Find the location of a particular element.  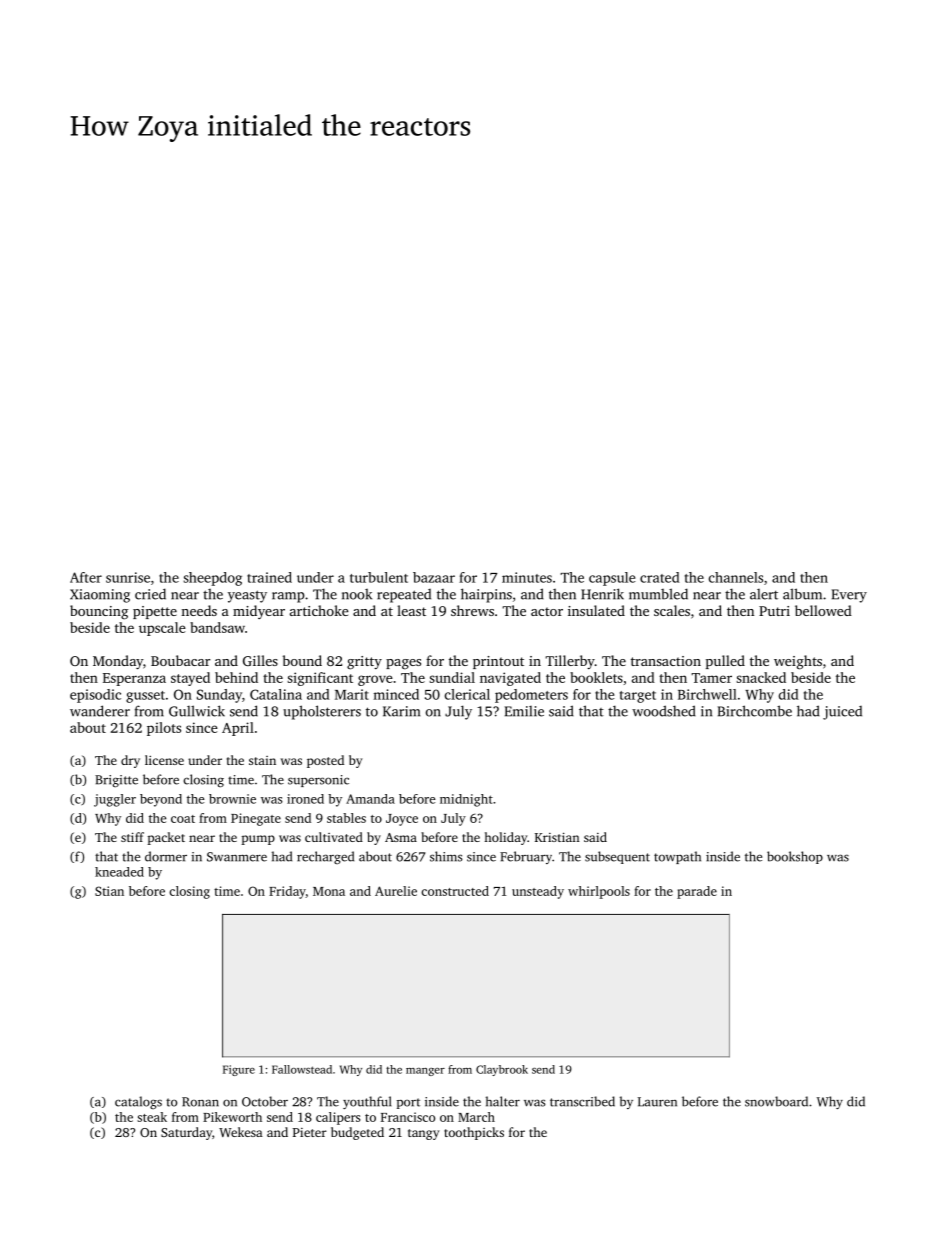

capsule is located at coordinates (612, 579).
